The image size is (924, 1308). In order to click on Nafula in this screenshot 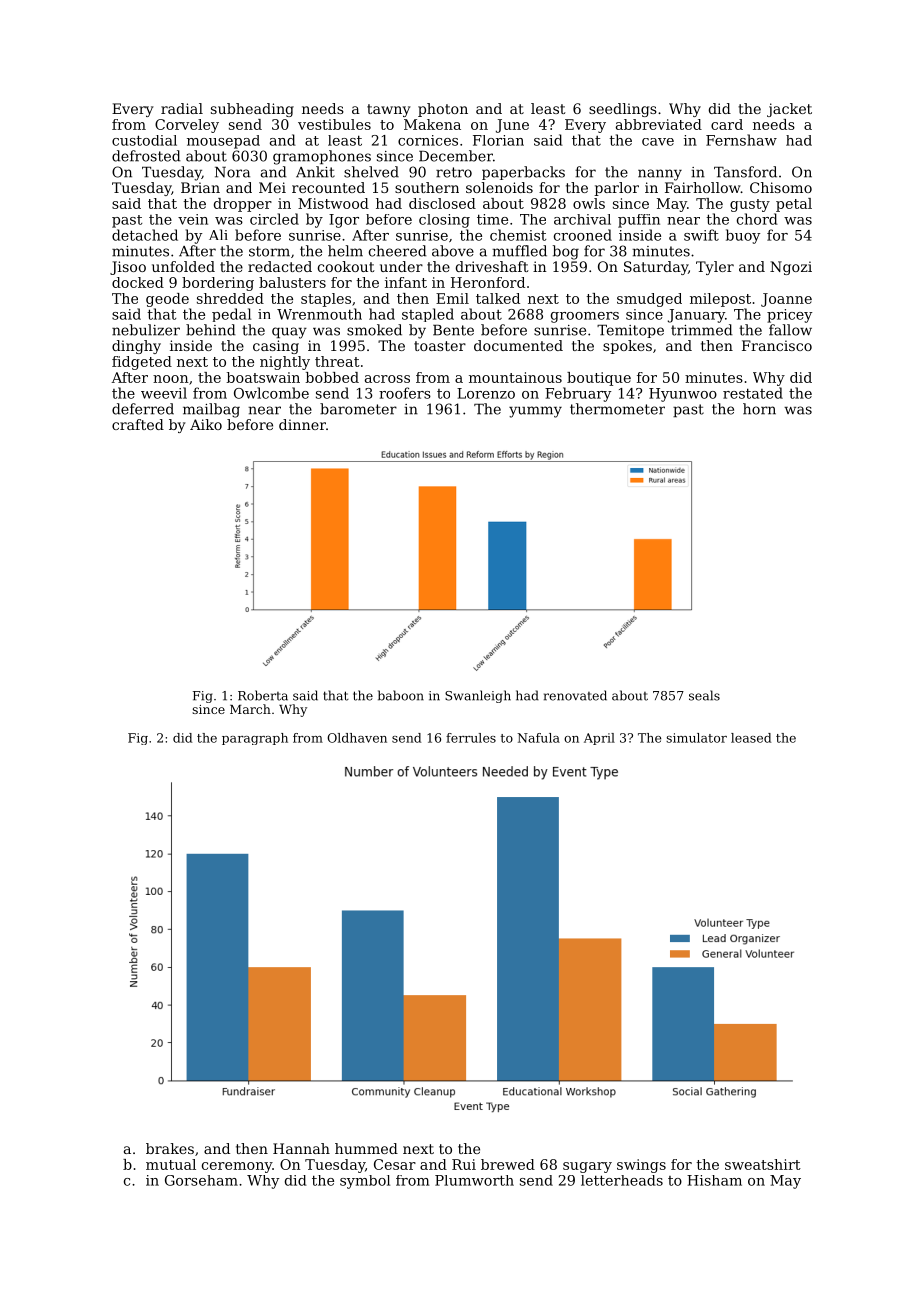, I will do `click(538, 738)`.
